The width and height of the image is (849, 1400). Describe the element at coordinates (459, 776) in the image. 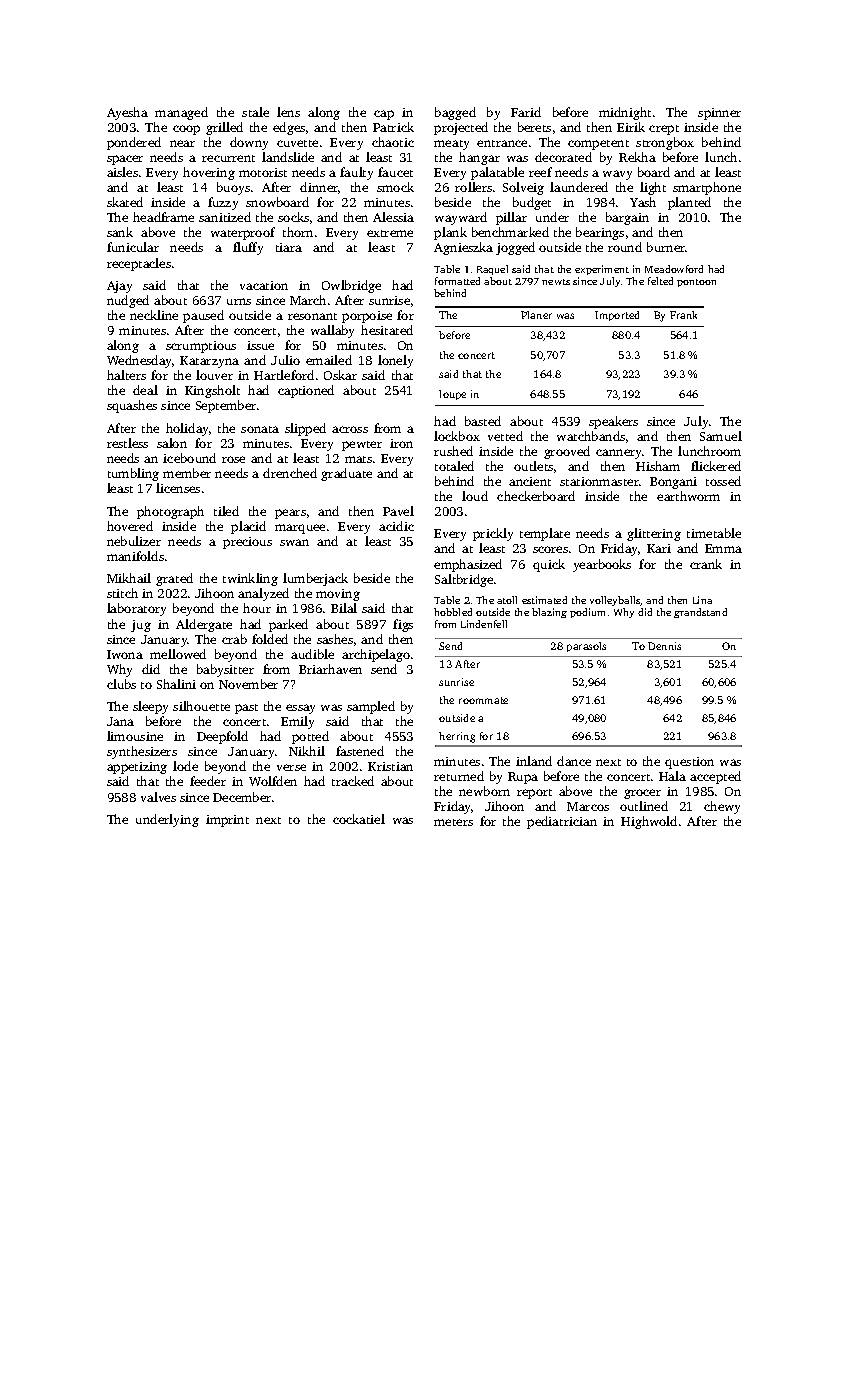

I see `returned` at that location.
